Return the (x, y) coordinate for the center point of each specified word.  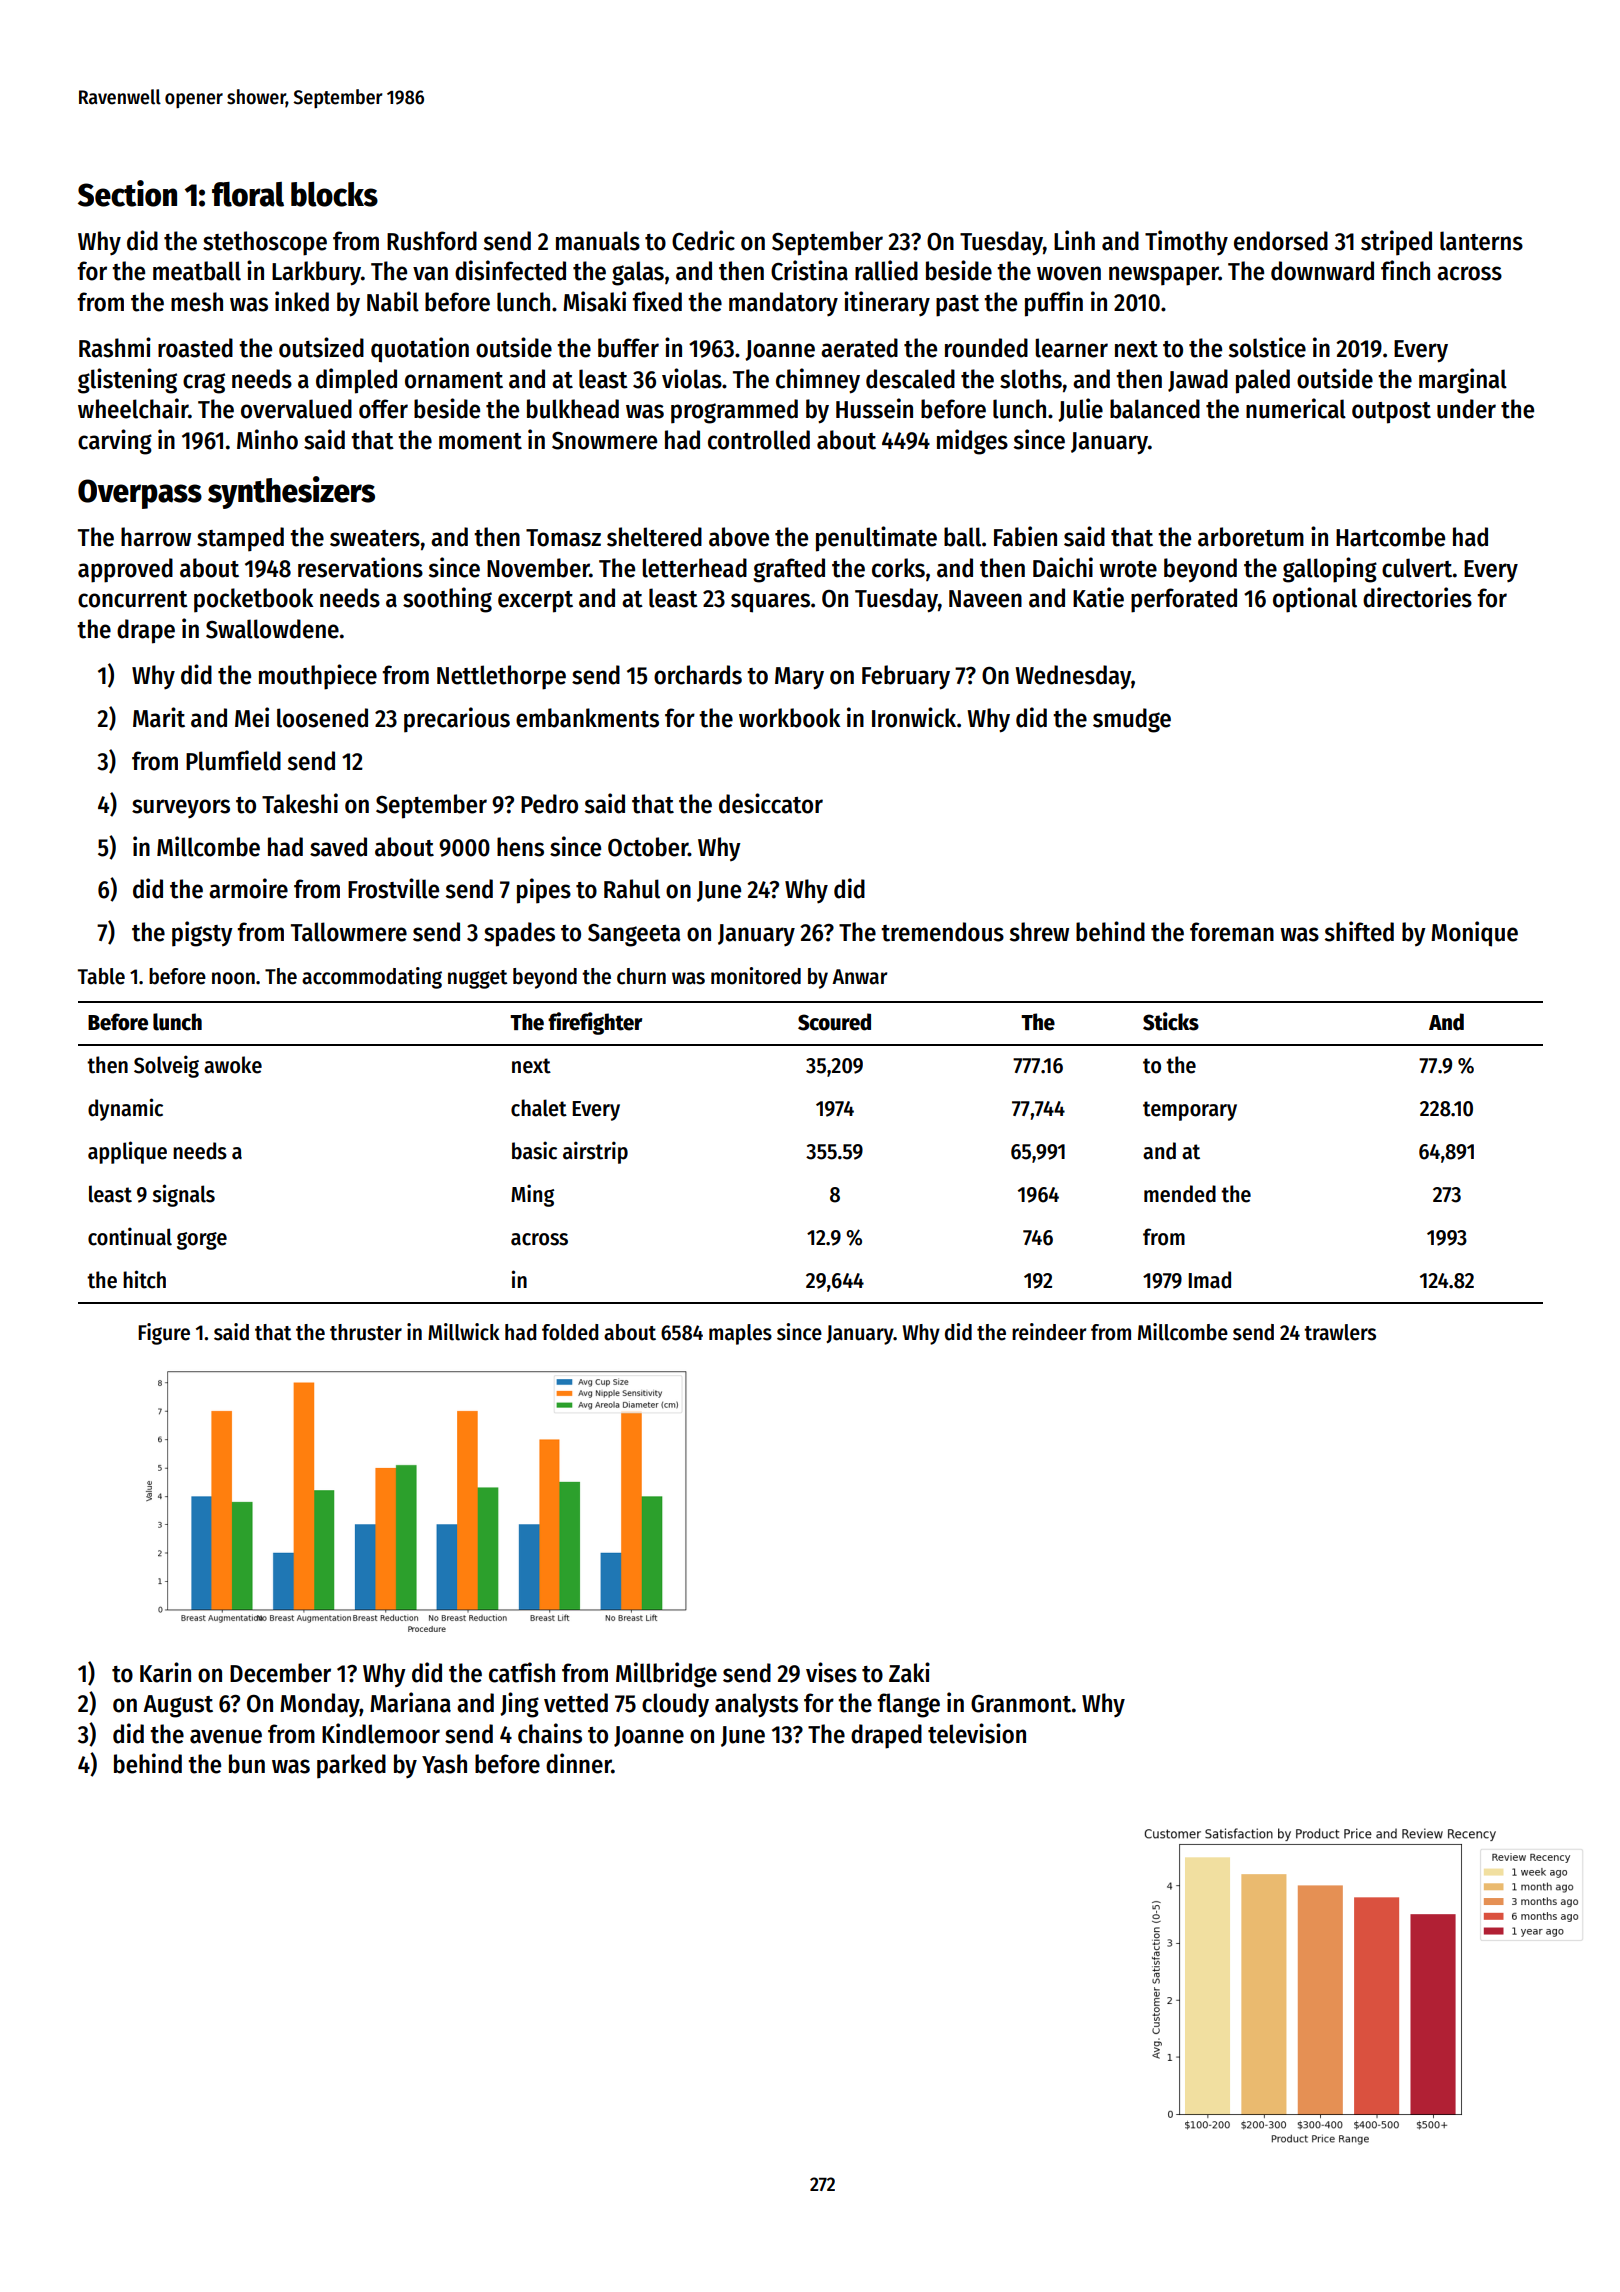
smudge (1132, 720)
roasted (195, 348)
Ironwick (914, 717)
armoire (248, 888)
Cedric (703, 240)
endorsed (1281, 241)
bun (247, 1764)
